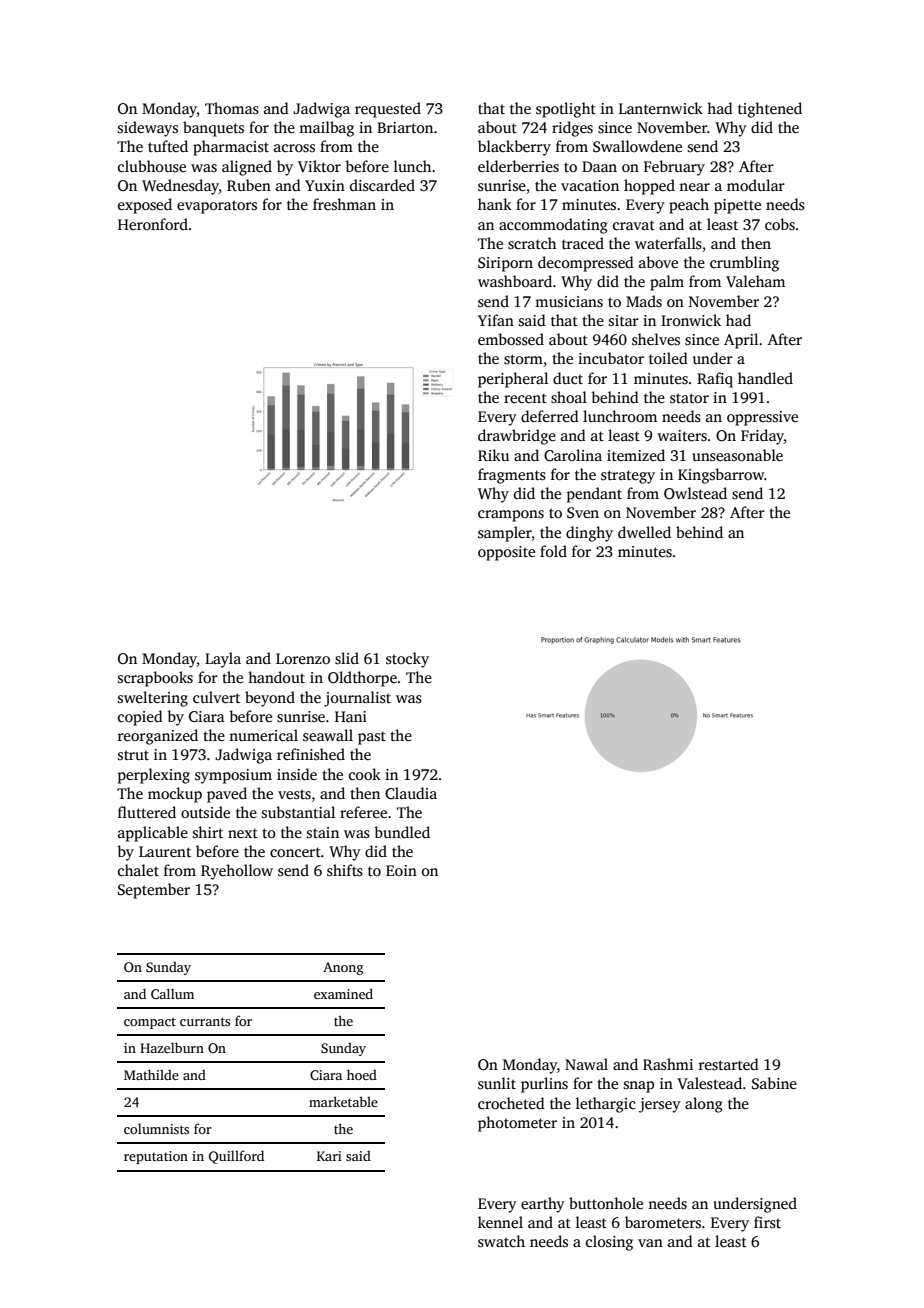  I want to click on reputation, so click(156, 1157).
